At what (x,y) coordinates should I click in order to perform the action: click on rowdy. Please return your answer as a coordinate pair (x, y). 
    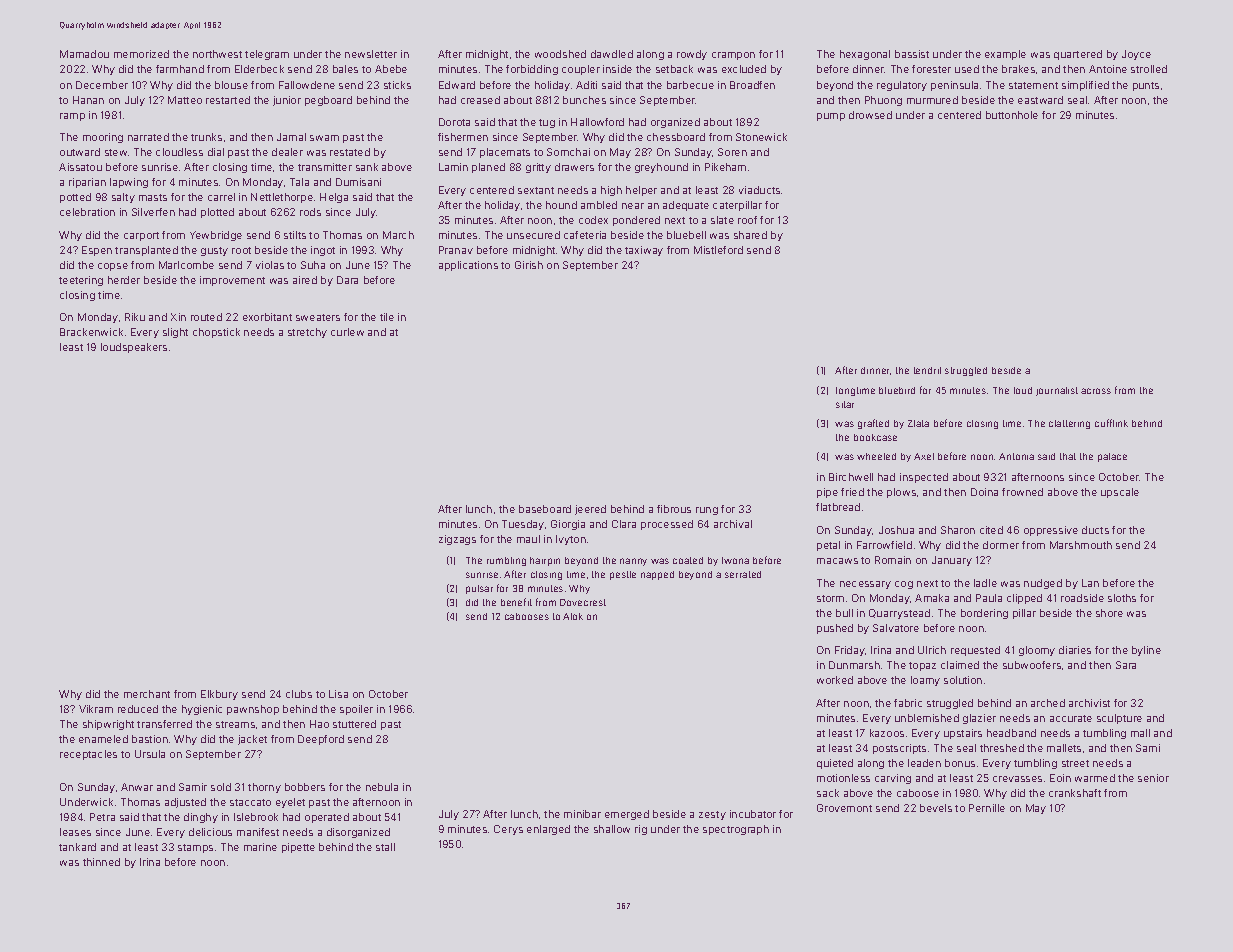
    Looking at the image, I should click on (692, 55).
